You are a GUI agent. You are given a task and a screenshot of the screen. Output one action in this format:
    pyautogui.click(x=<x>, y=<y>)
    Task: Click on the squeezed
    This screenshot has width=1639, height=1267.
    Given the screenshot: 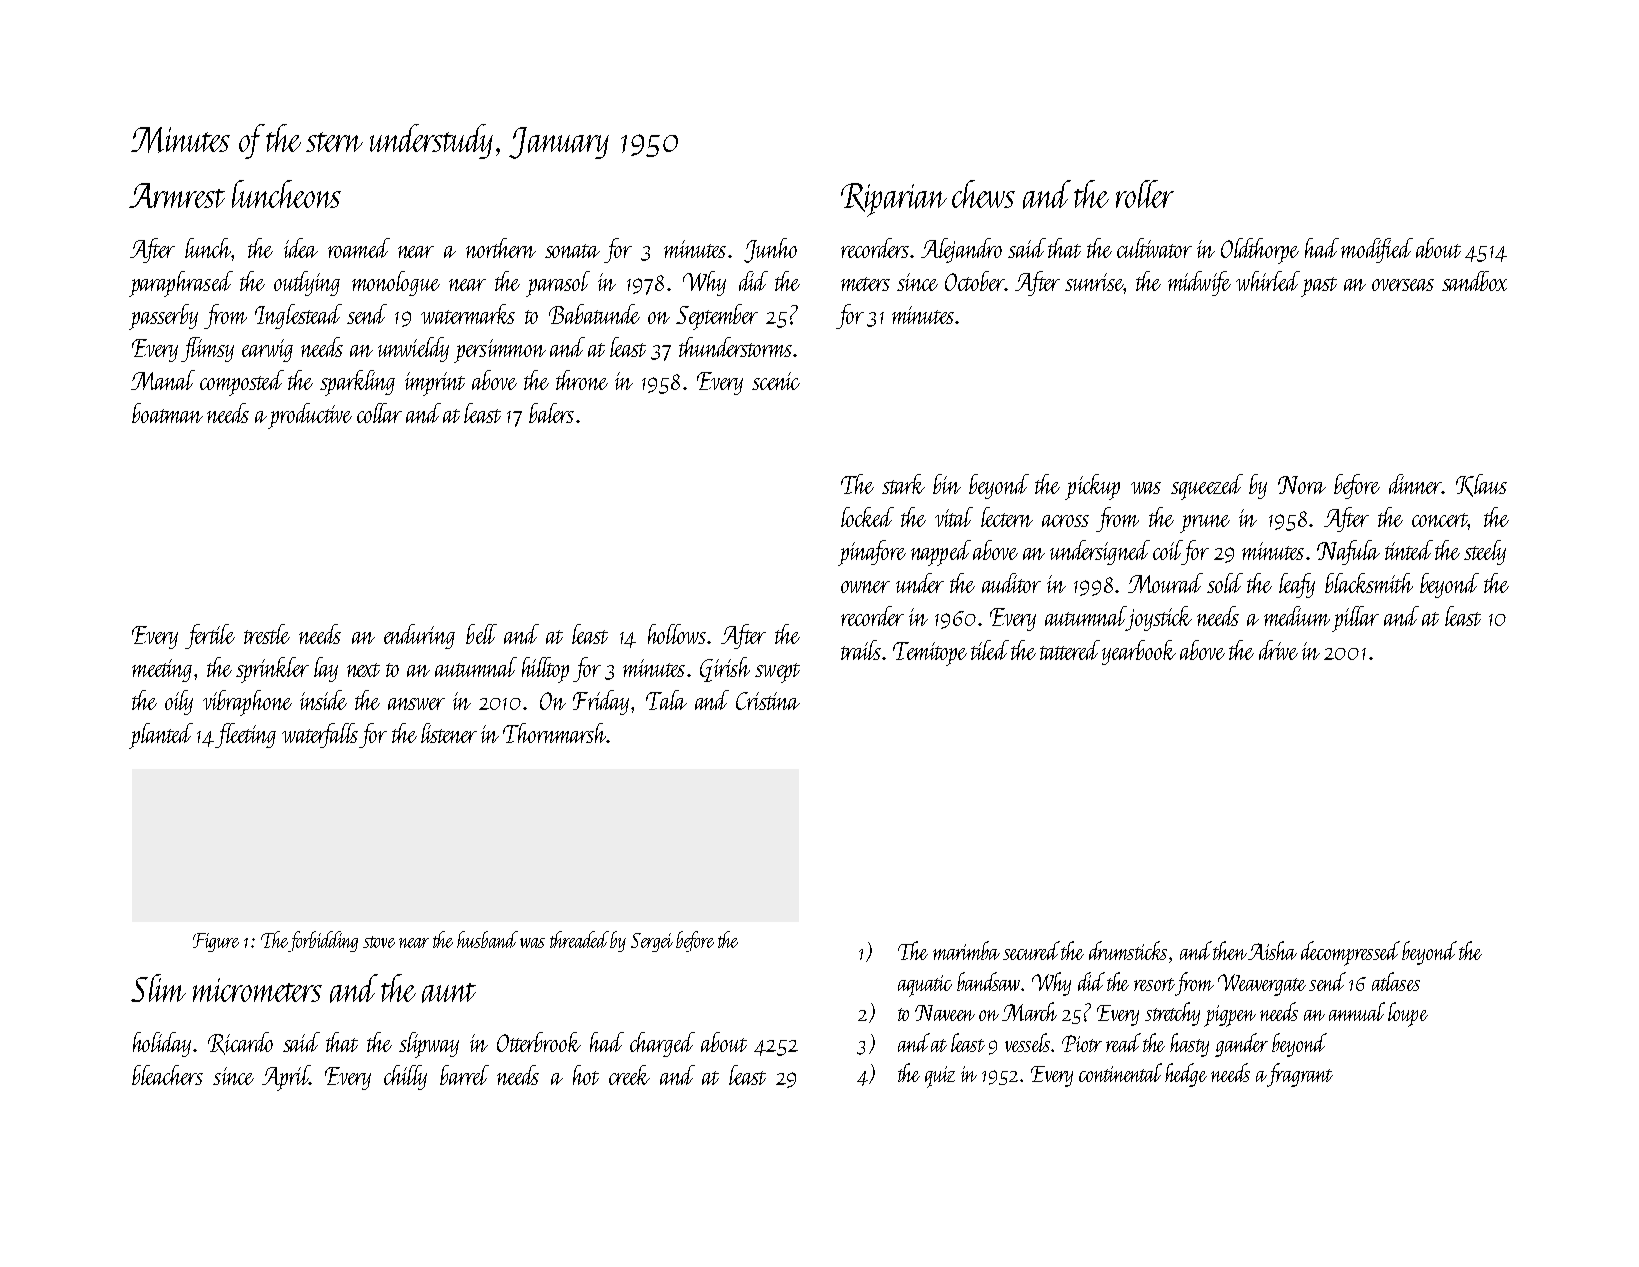 What is the action you would take?
    pyautogui.click(x=1207, y=487)
